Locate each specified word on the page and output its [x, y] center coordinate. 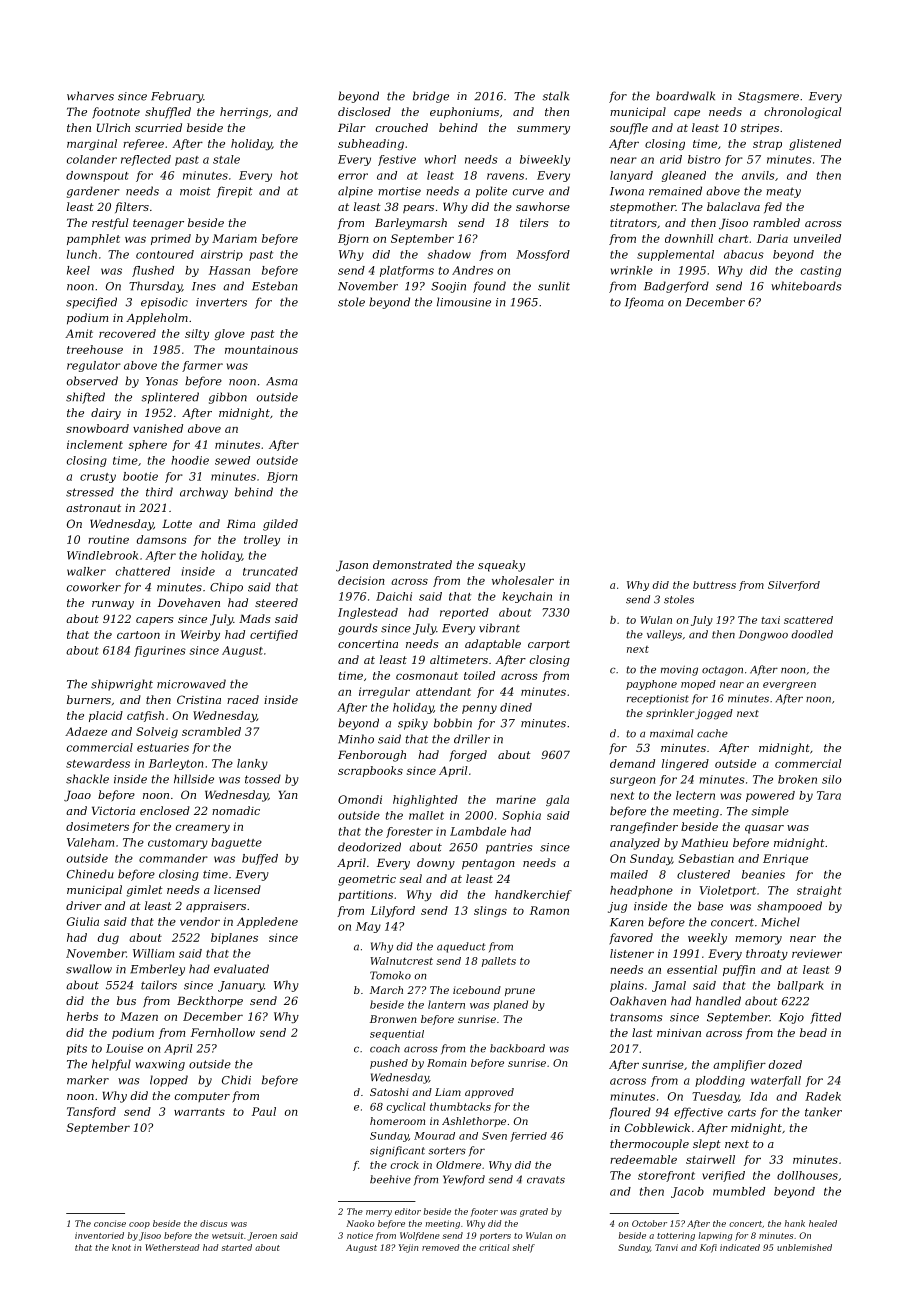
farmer [202, 366]
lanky [252, 764]
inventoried [99, 1235]
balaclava [733, 206]
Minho [356, 739]
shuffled [168, 113]
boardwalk [685, 96]
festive [397, 160]
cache [712, 733]
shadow [449, 254]
